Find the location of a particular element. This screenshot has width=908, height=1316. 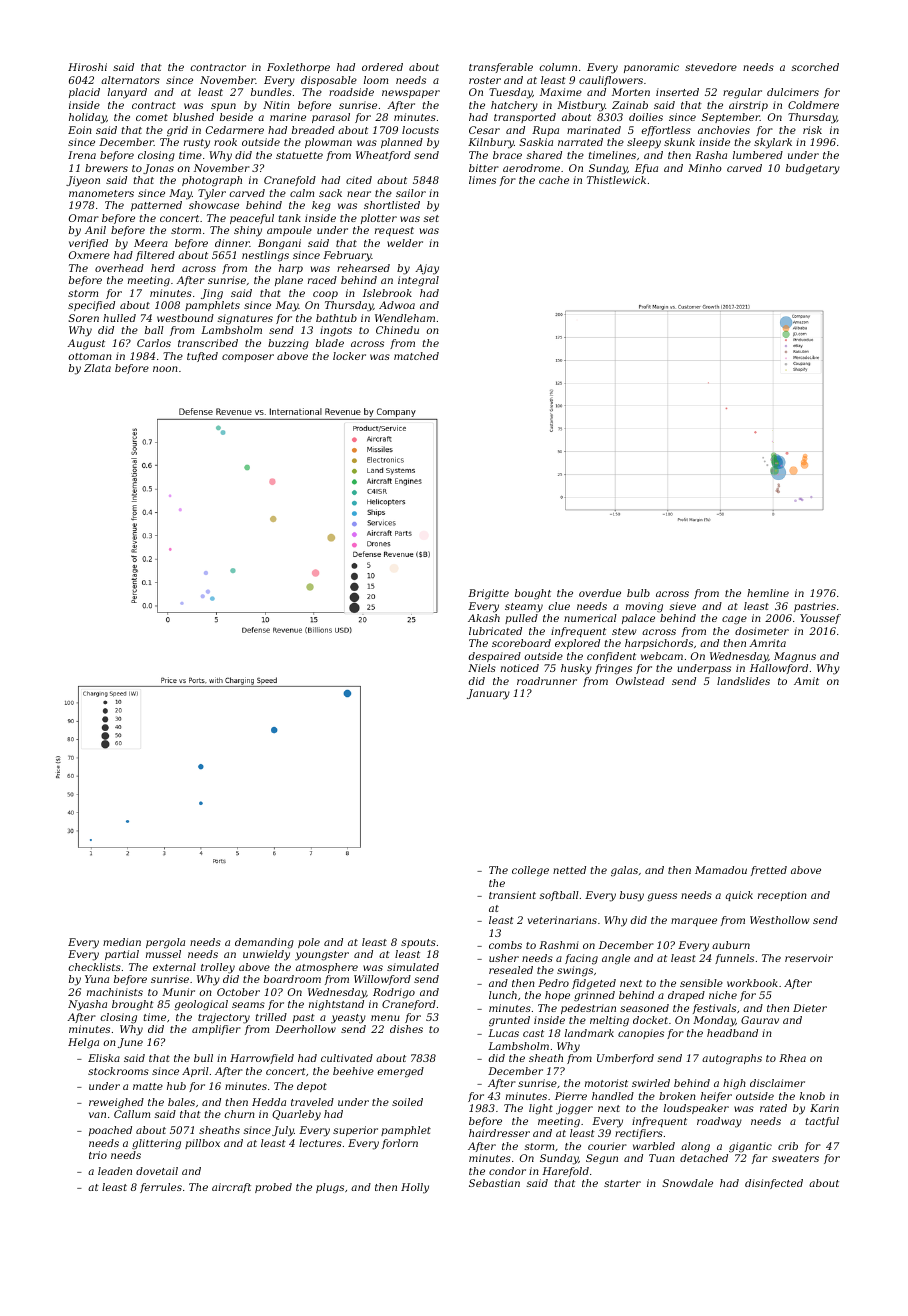

starter is located at coordinates (622, 1183).
